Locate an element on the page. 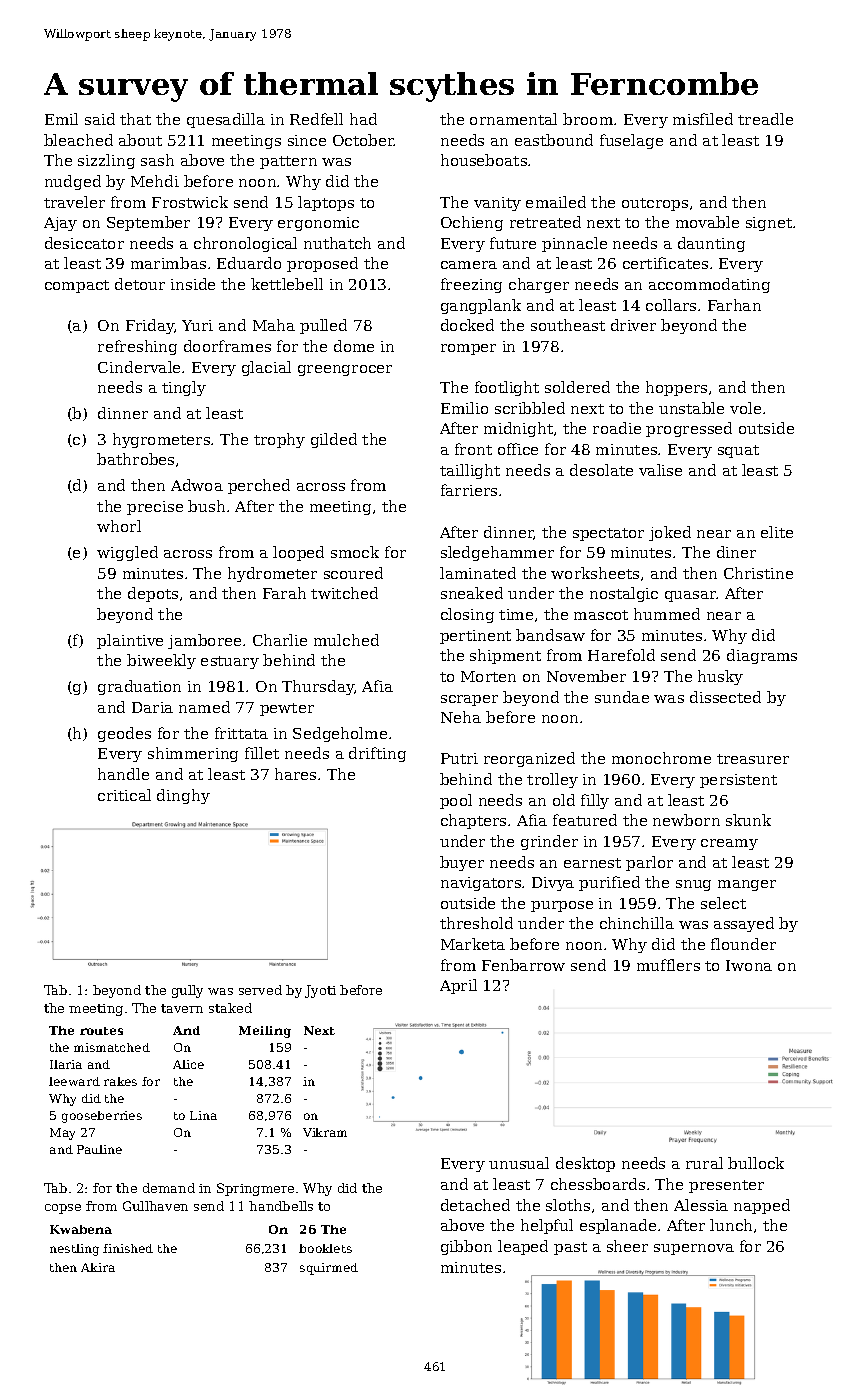 The height and width of the page is (1400, 849). geodes is located at coordinates (124, 734).
